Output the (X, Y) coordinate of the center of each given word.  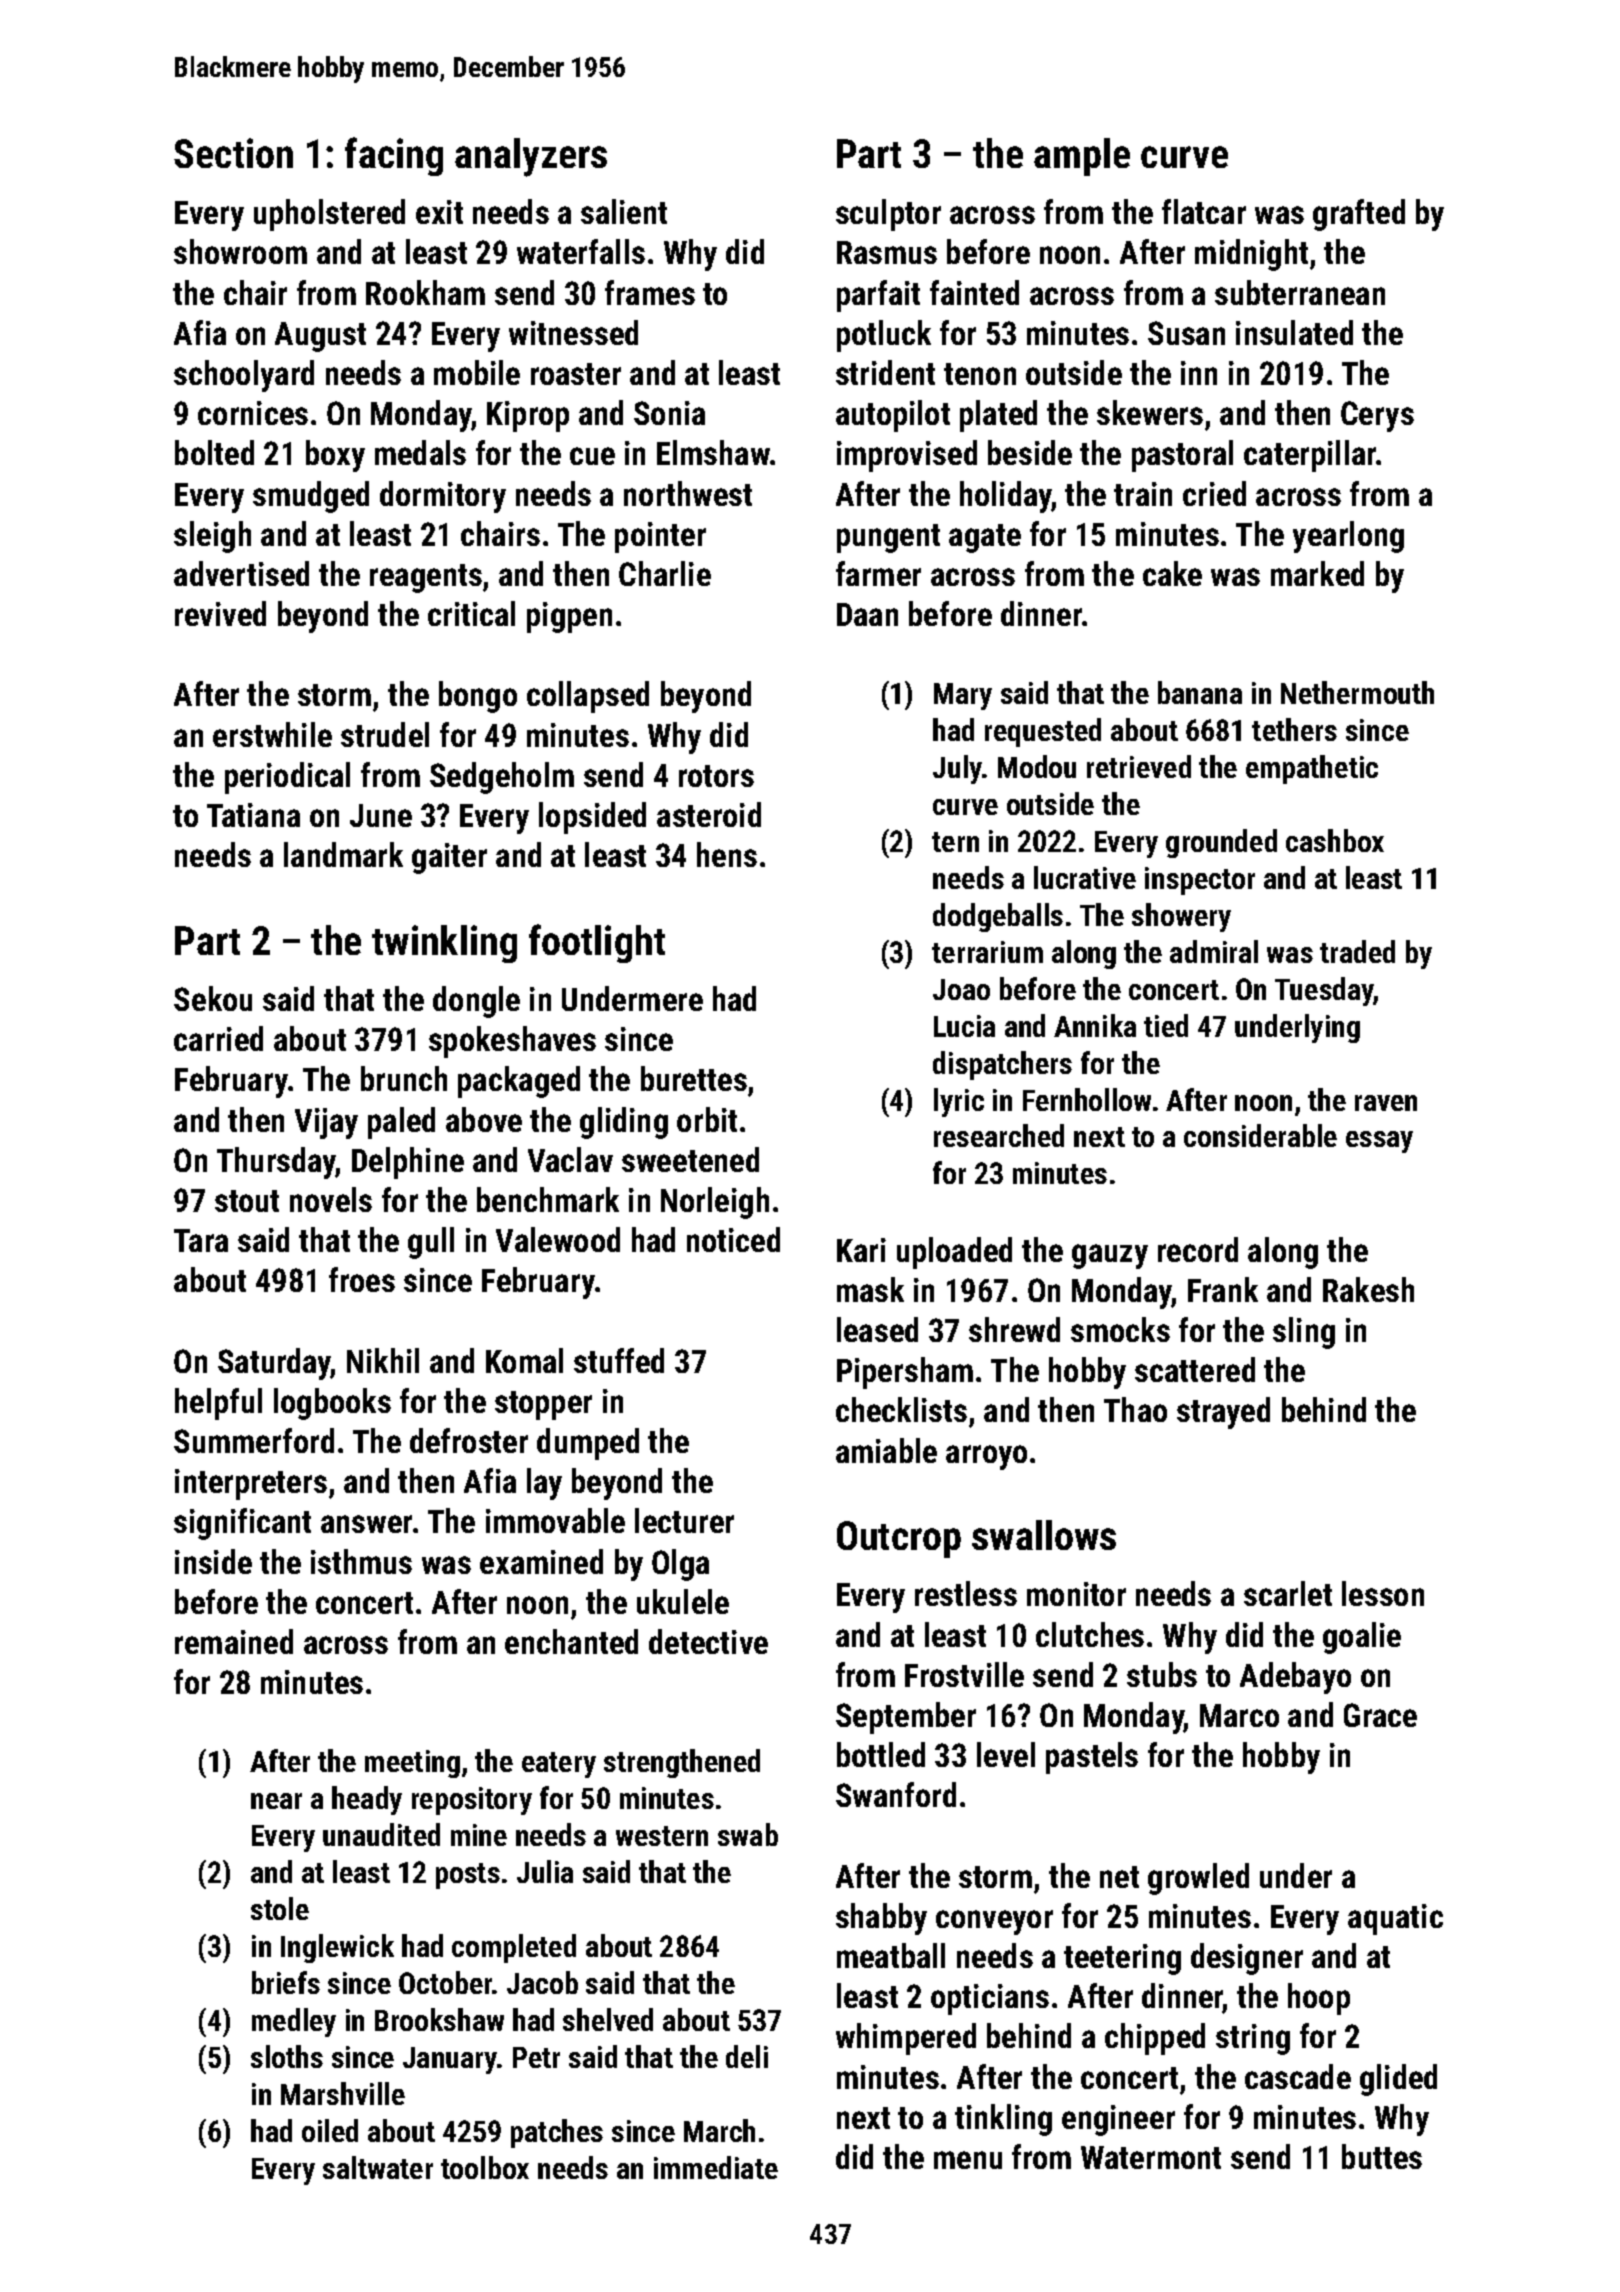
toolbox (485, 2167)
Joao (961, 989)
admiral (1214, 951)
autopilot (893, 416)
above (484, 1119)
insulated (1294, 332)
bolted (214, 452)
